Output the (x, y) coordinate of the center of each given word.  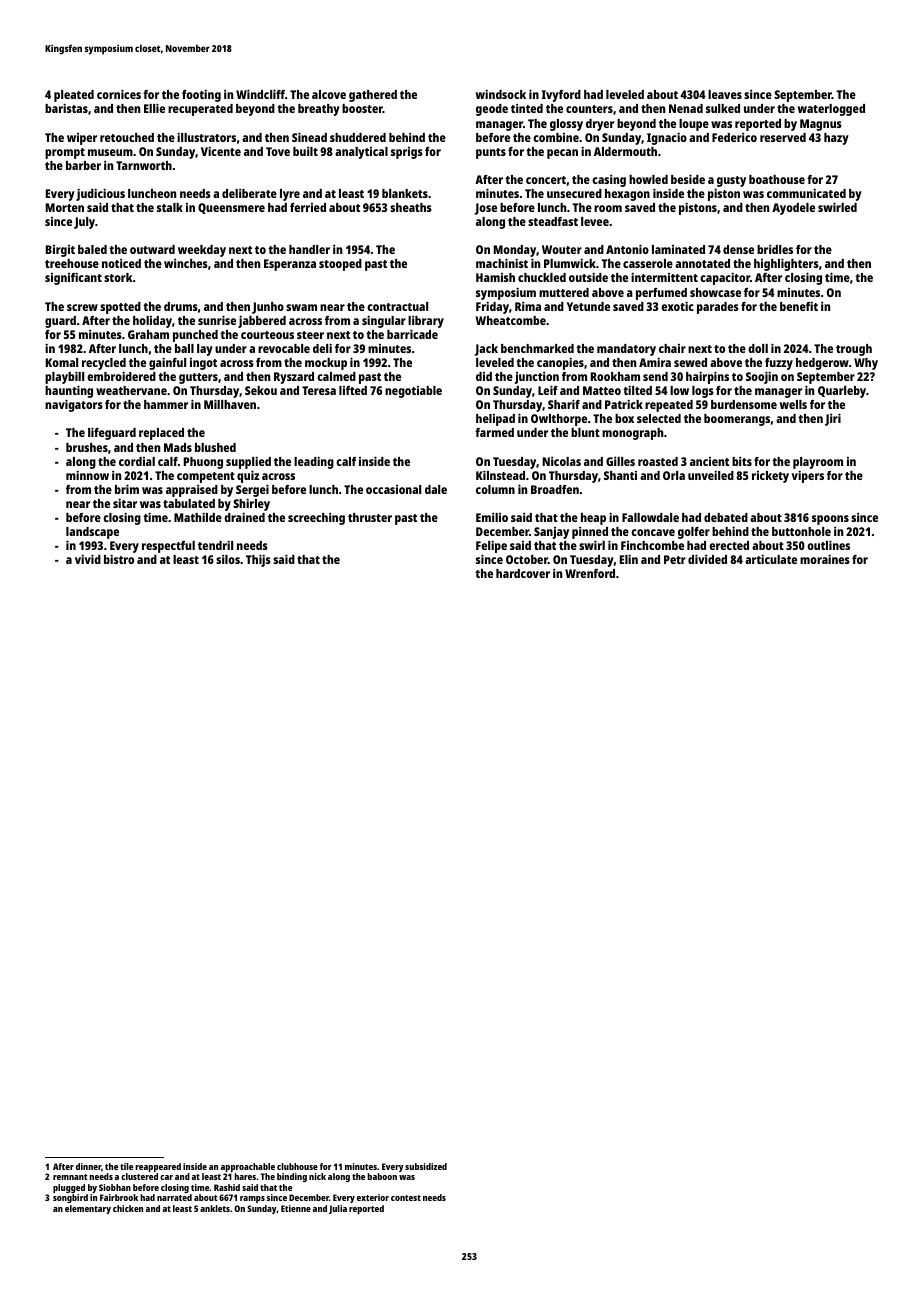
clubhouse (297, 1166)
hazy (836, 139)
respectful (168, 547)
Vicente (221, 151)
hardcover (523, 573)
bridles (775, 249)
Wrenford (590, 573)
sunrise (217, 320)
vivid (88, 559)
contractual (397, 306)
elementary (88, 1209)
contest (406, 1198)
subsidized (426, 1166)
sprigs (407, 153)
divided (707, 559)
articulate (771, 559)
